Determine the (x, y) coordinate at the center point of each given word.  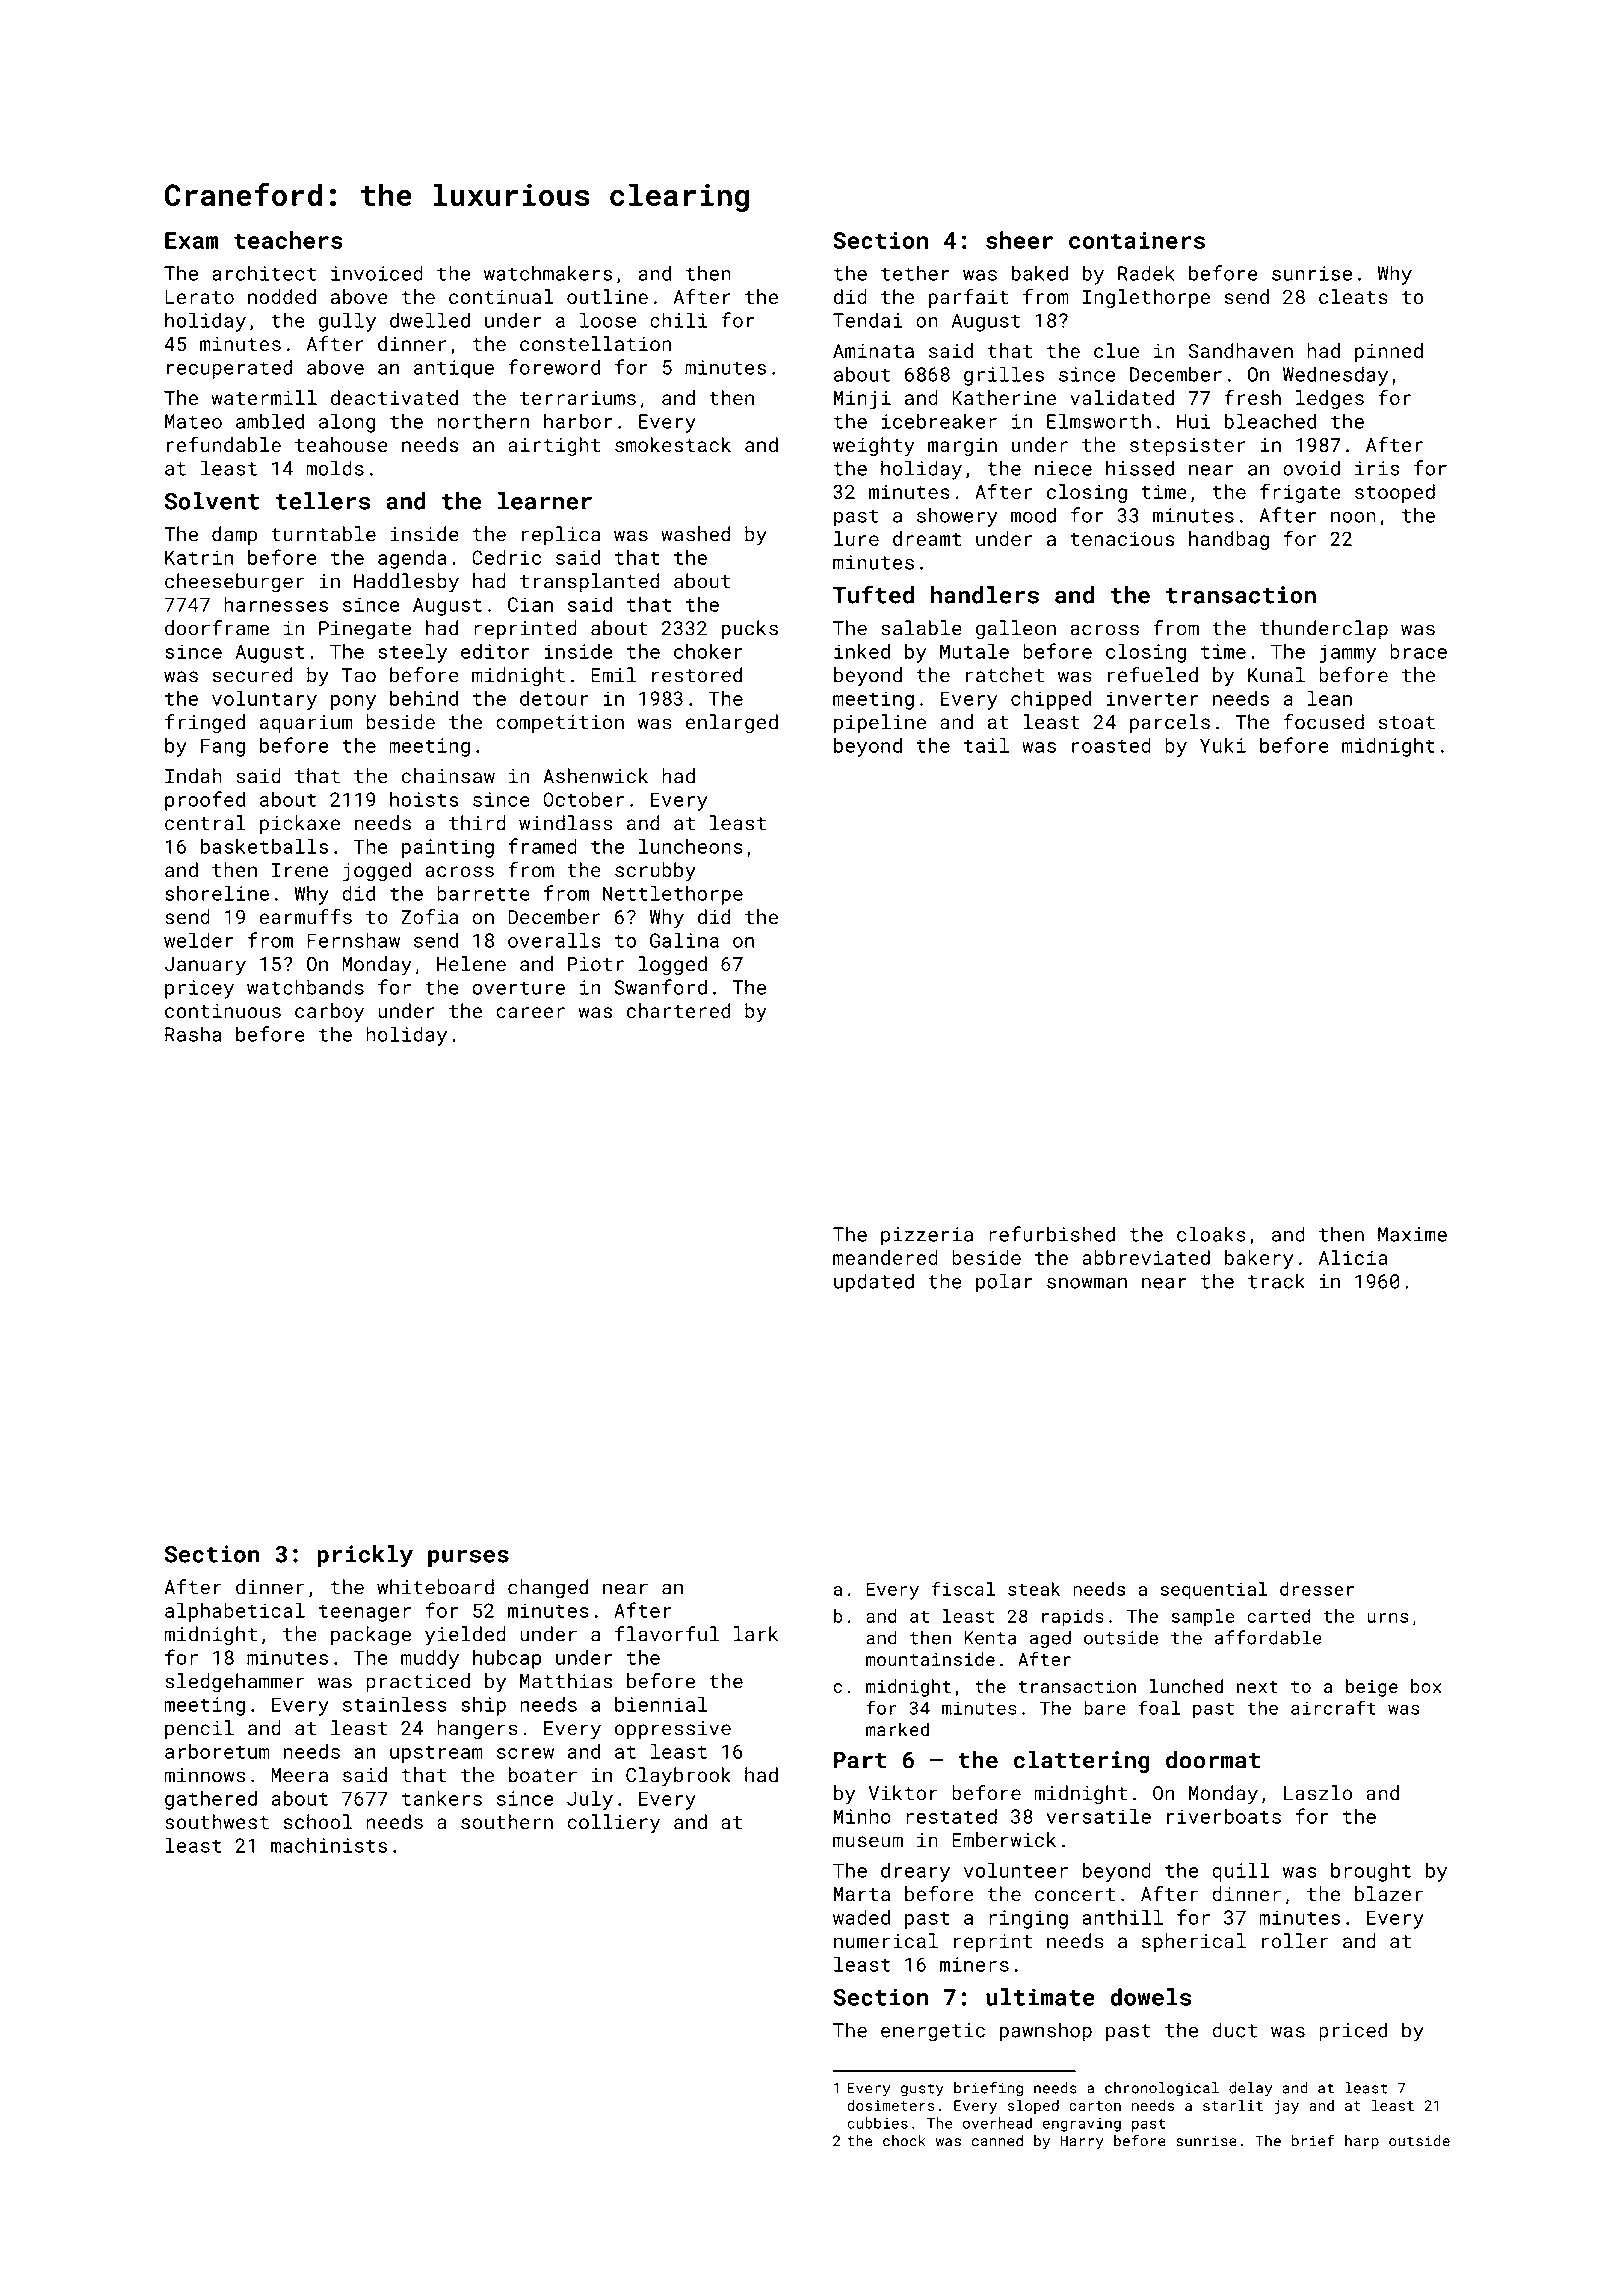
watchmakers (548, 273)
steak (1034, 1589)
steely (412, 653)
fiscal (963, 1588)
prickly (365, 1556)
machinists (329, 1845)
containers (1137, 240)
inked (862, 651)
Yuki (1223, 745)
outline (607, 296)
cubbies (877, 2123)
